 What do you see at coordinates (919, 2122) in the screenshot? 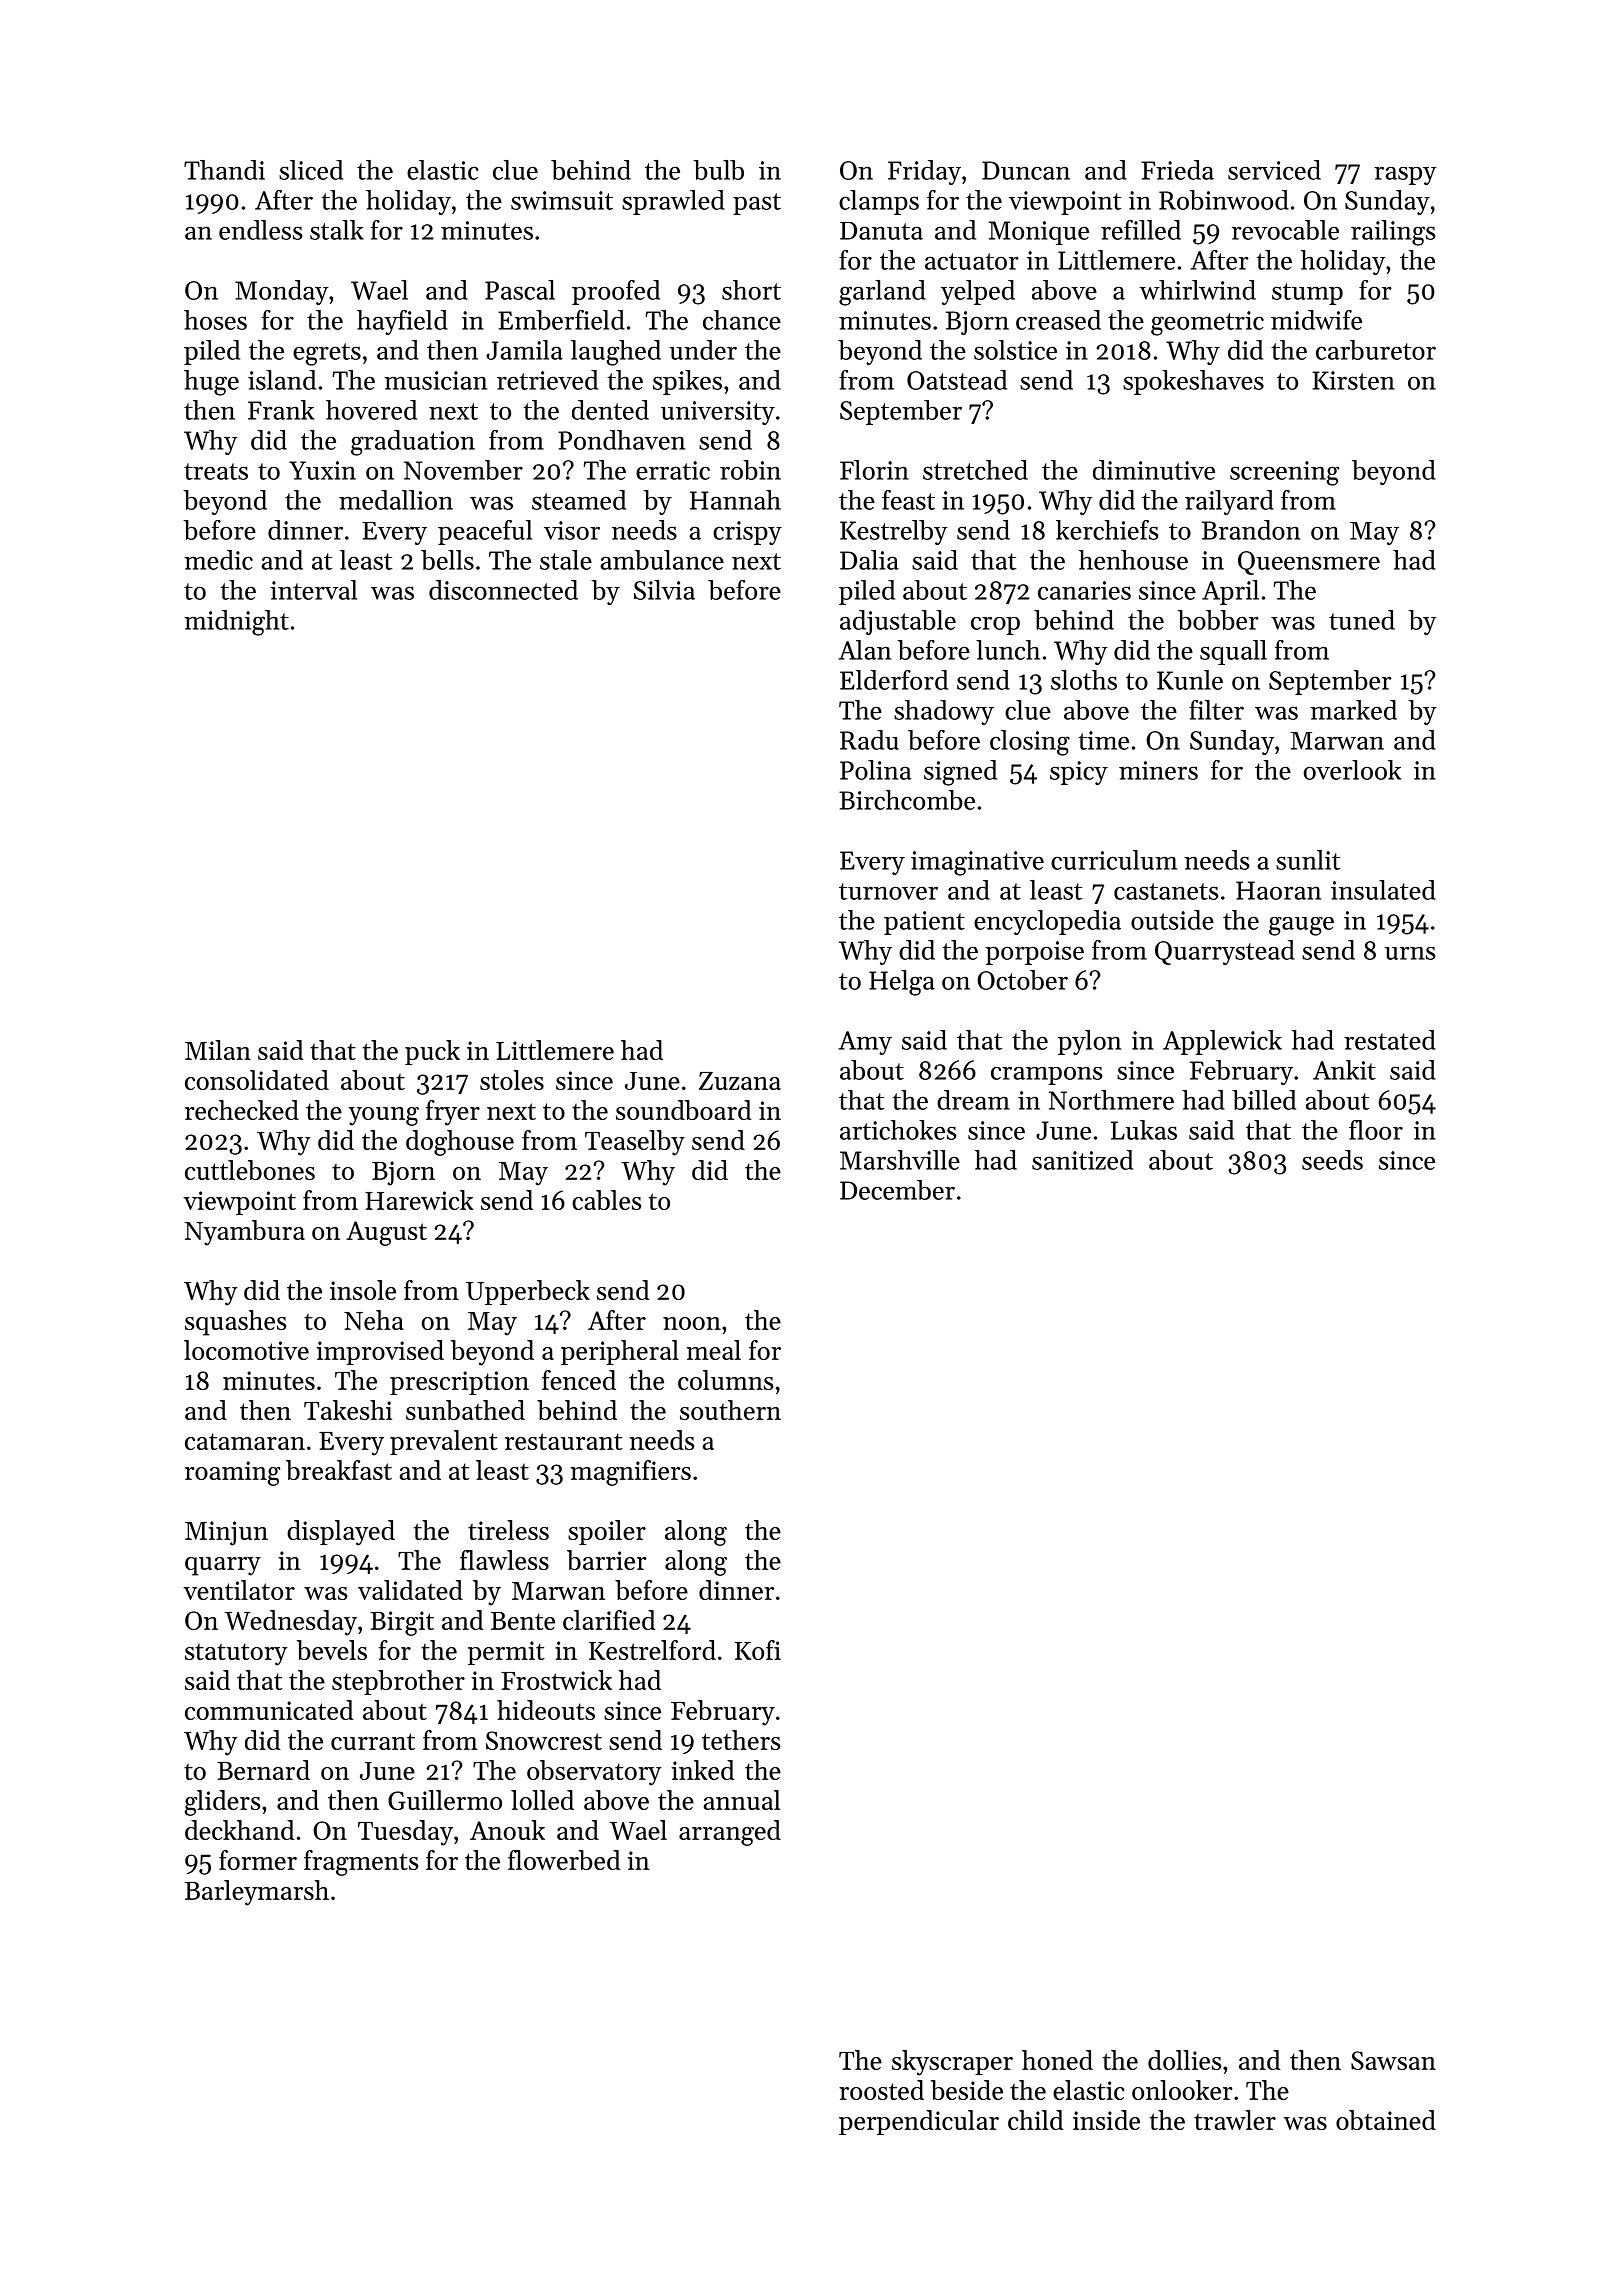
I see `perpendicular` at bounding box center [919, 2122].
